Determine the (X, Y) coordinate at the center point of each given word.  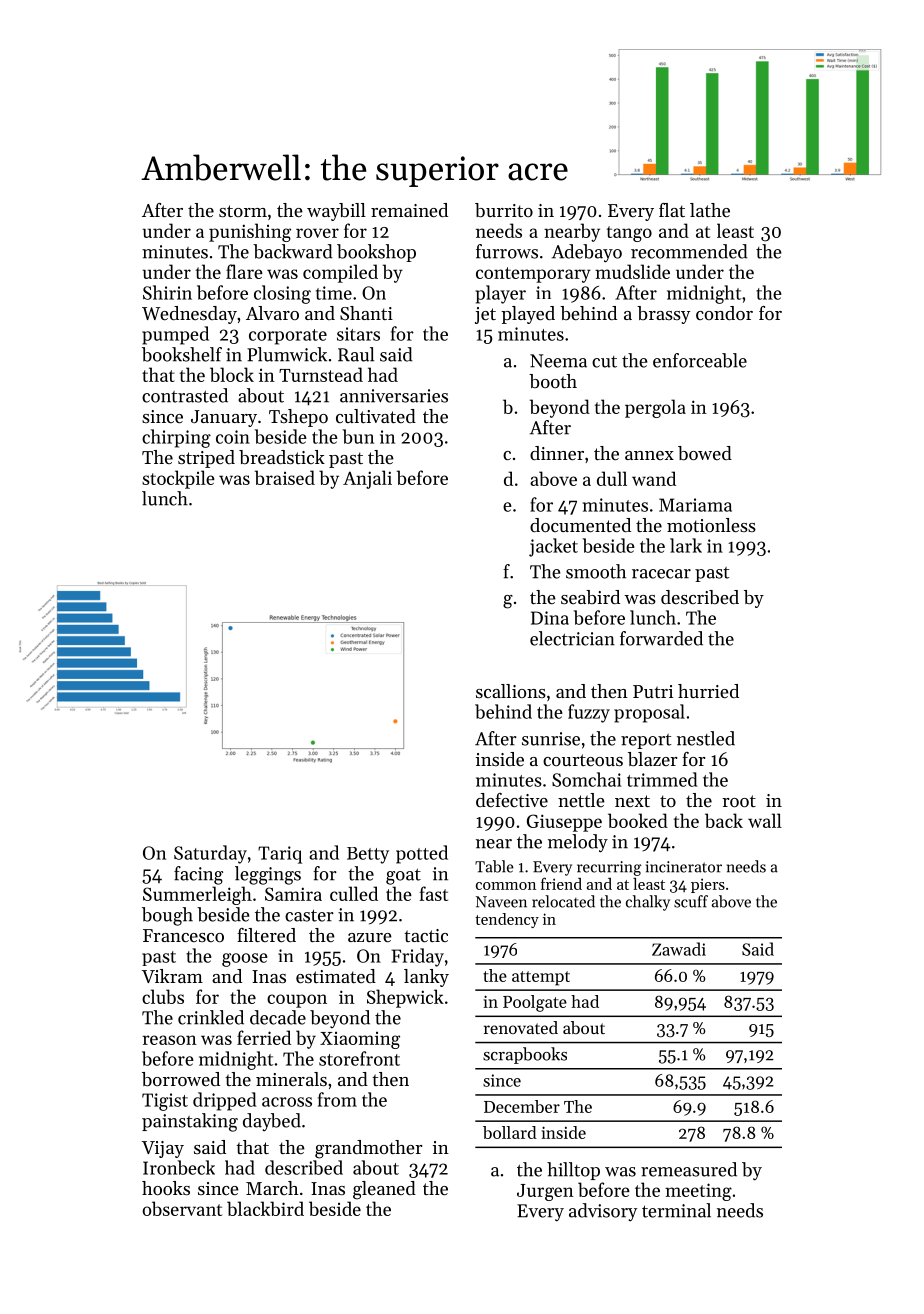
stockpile (178, 479)
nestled (706, 738)
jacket (553, 547)
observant (182, 1208)
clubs (163, 996)
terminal (676, 1210)
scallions (511, 691)
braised (285, 477)
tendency (507, 920)
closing (282, 294)
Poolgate (535, 1003)
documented (580, 525)
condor (724, 313)
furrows (507, 251)
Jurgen (545, 1192)
